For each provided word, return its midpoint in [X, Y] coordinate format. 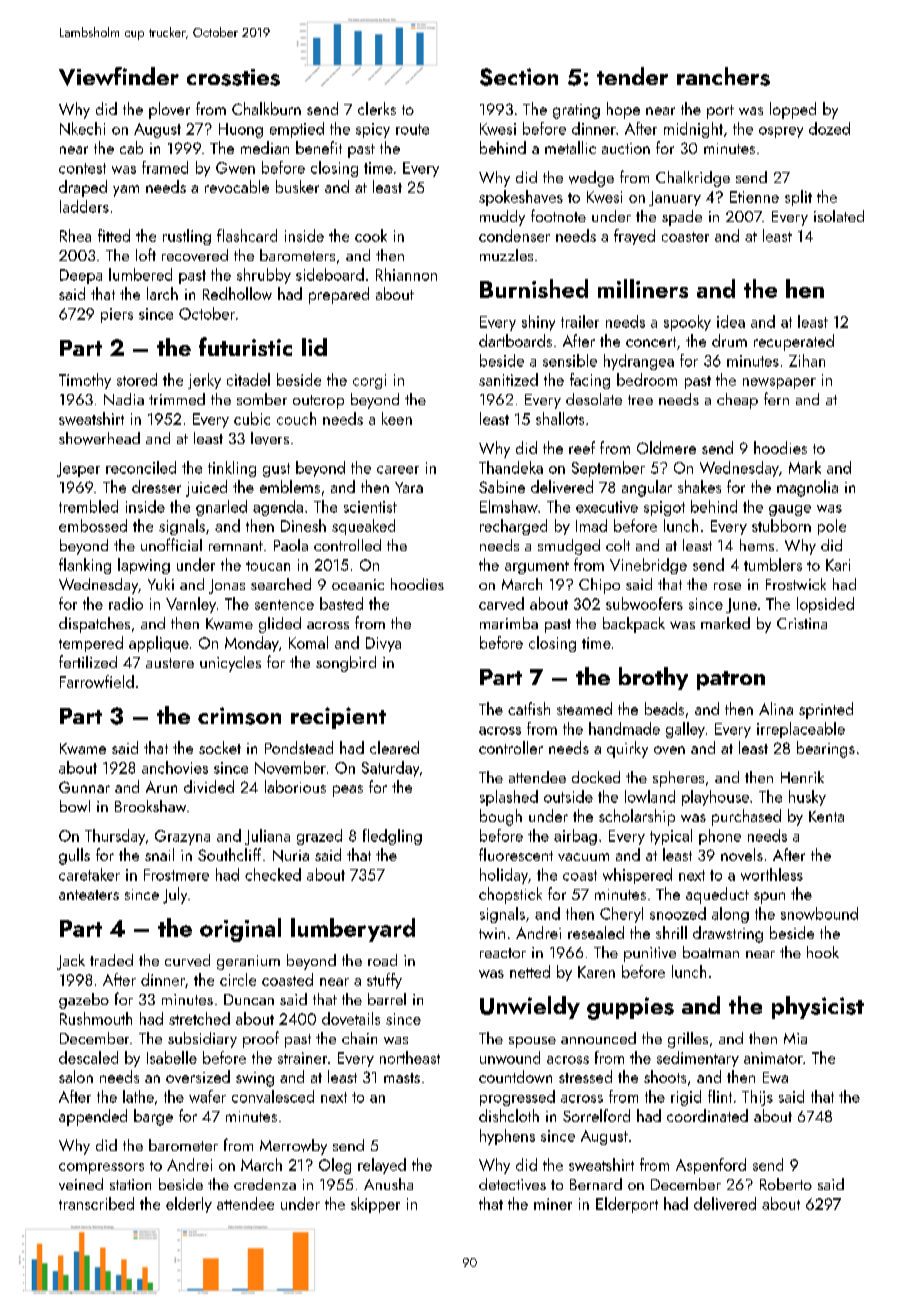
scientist [370, 507]
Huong [241, 130]
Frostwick [796, 584]
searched [281, 584]
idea [731, 321]
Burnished [534, 288]
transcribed [96, 1203]
